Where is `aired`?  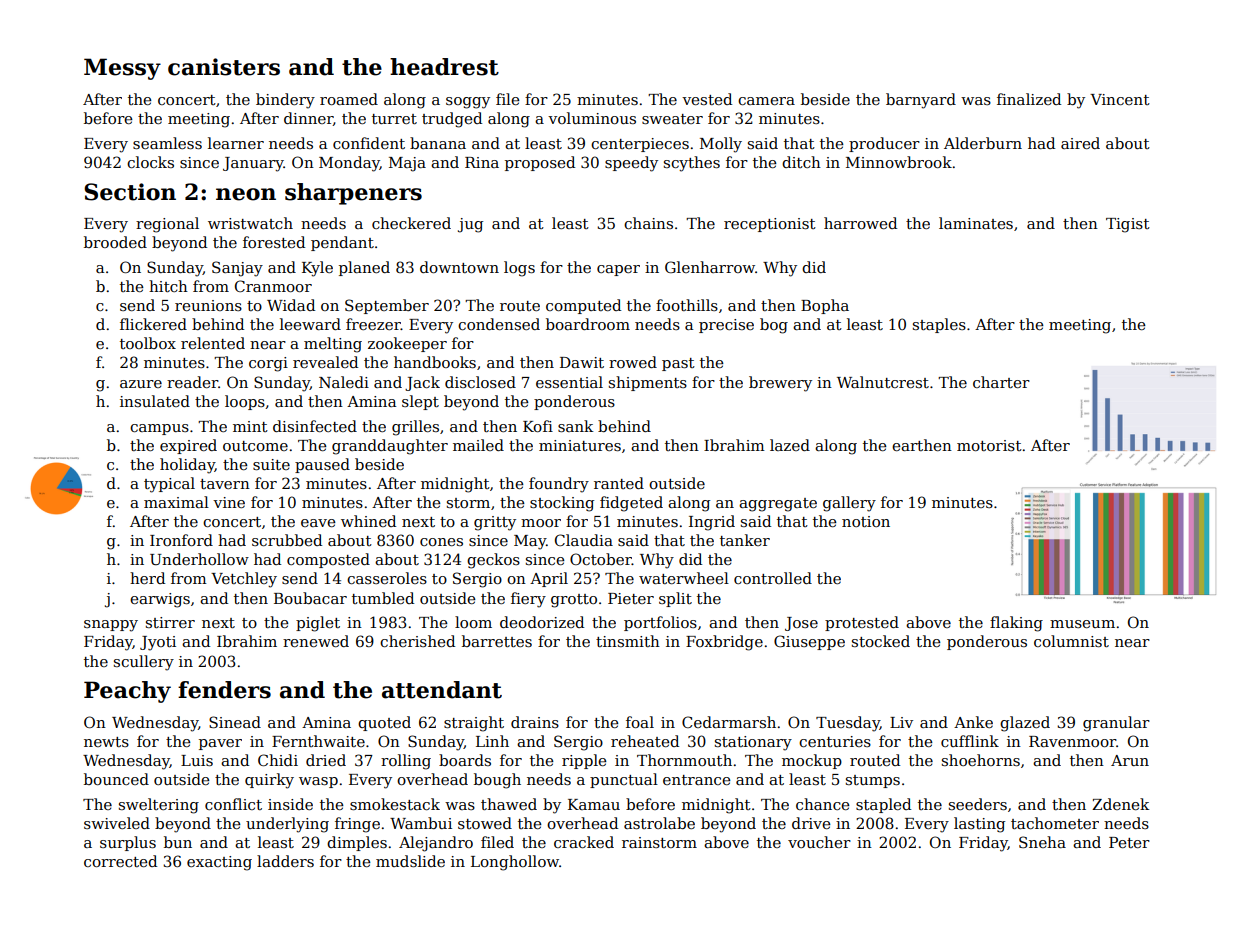 aired is located at coordinates (1080, 143).
